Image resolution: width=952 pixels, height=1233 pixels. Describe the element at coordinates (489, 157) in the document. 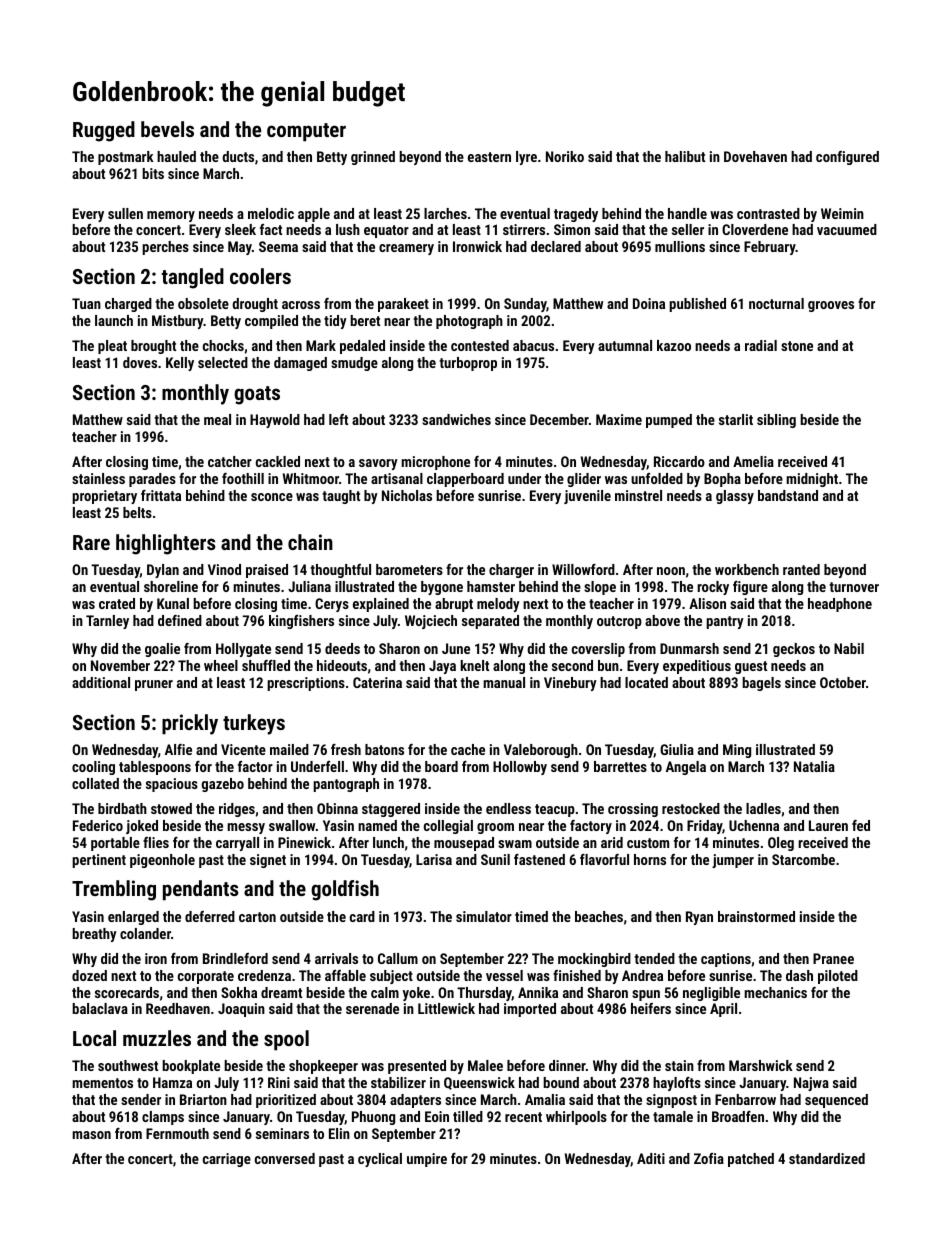

I see `eastern` at that location.
